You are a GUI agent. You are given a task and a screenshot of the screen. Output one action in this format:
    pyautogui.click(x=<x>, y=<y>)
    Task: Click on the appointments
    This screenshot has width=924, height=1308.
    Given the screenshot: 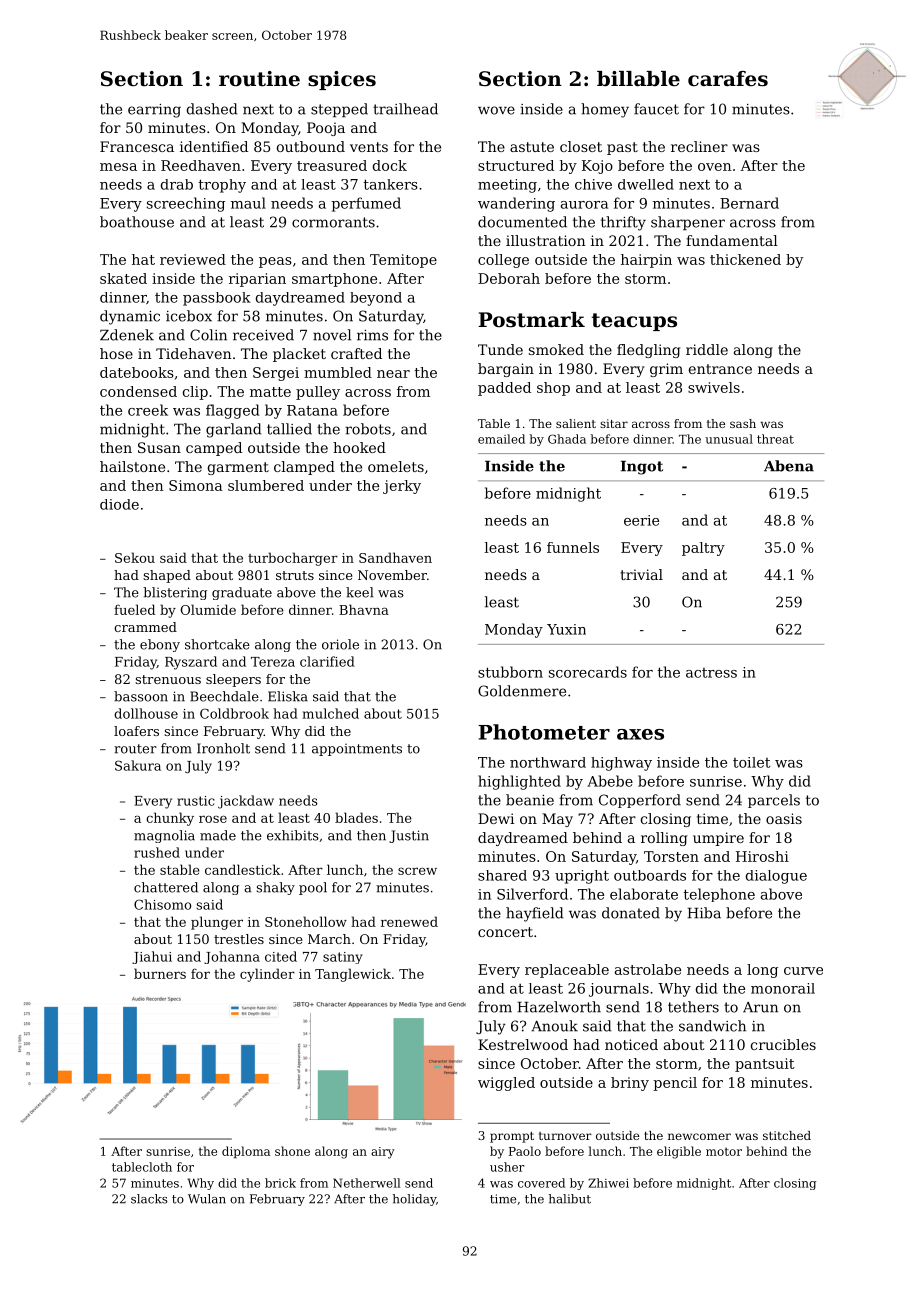 What is the action you would take?
    pyautogui.click(x=357, y=750)
